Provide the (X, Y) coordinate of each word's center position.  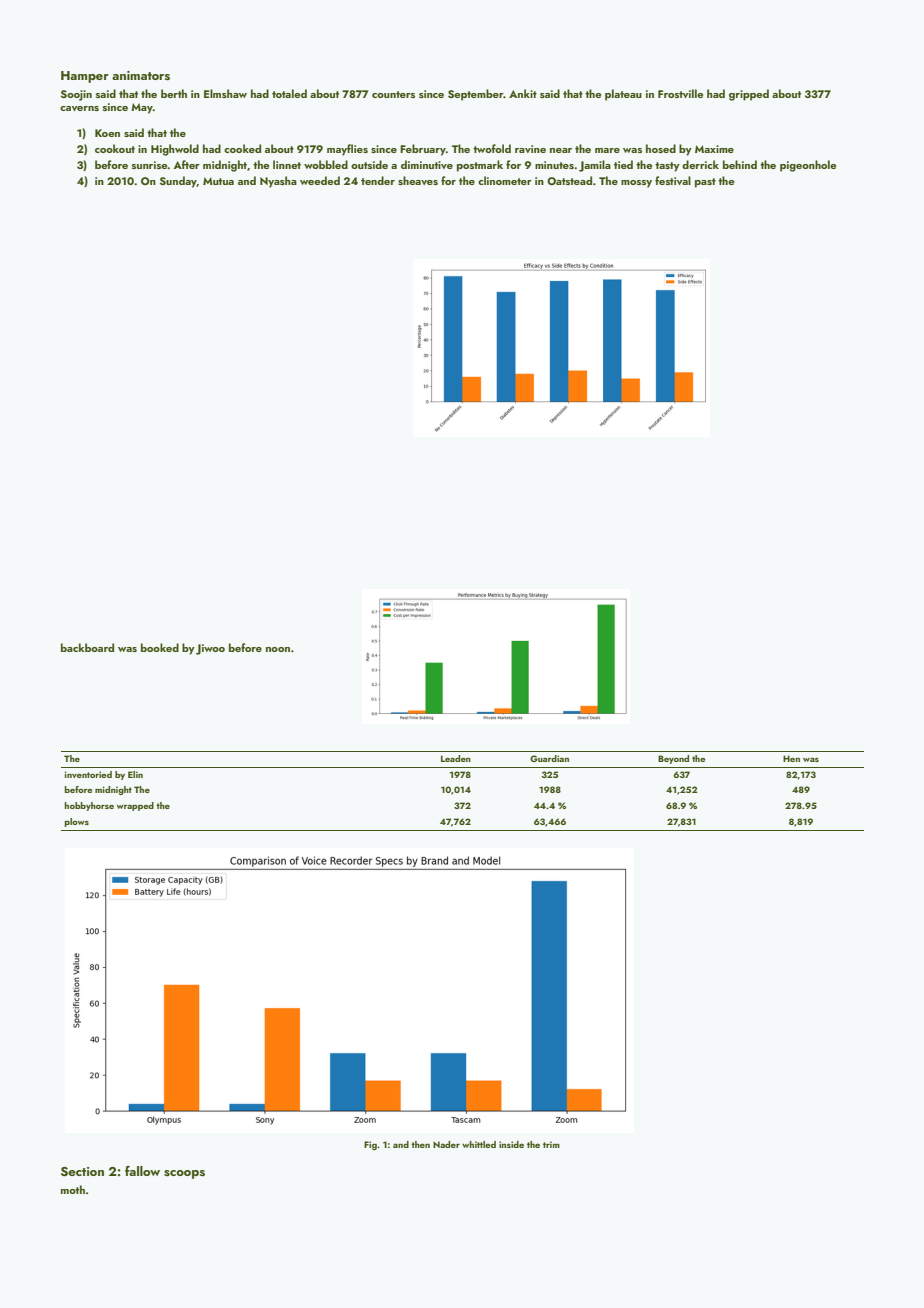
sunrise (150, 165)
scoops (184, 1174)
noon (278, 649)
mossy (636, 184)
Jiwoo (210, 649)
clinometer (505, 180)
